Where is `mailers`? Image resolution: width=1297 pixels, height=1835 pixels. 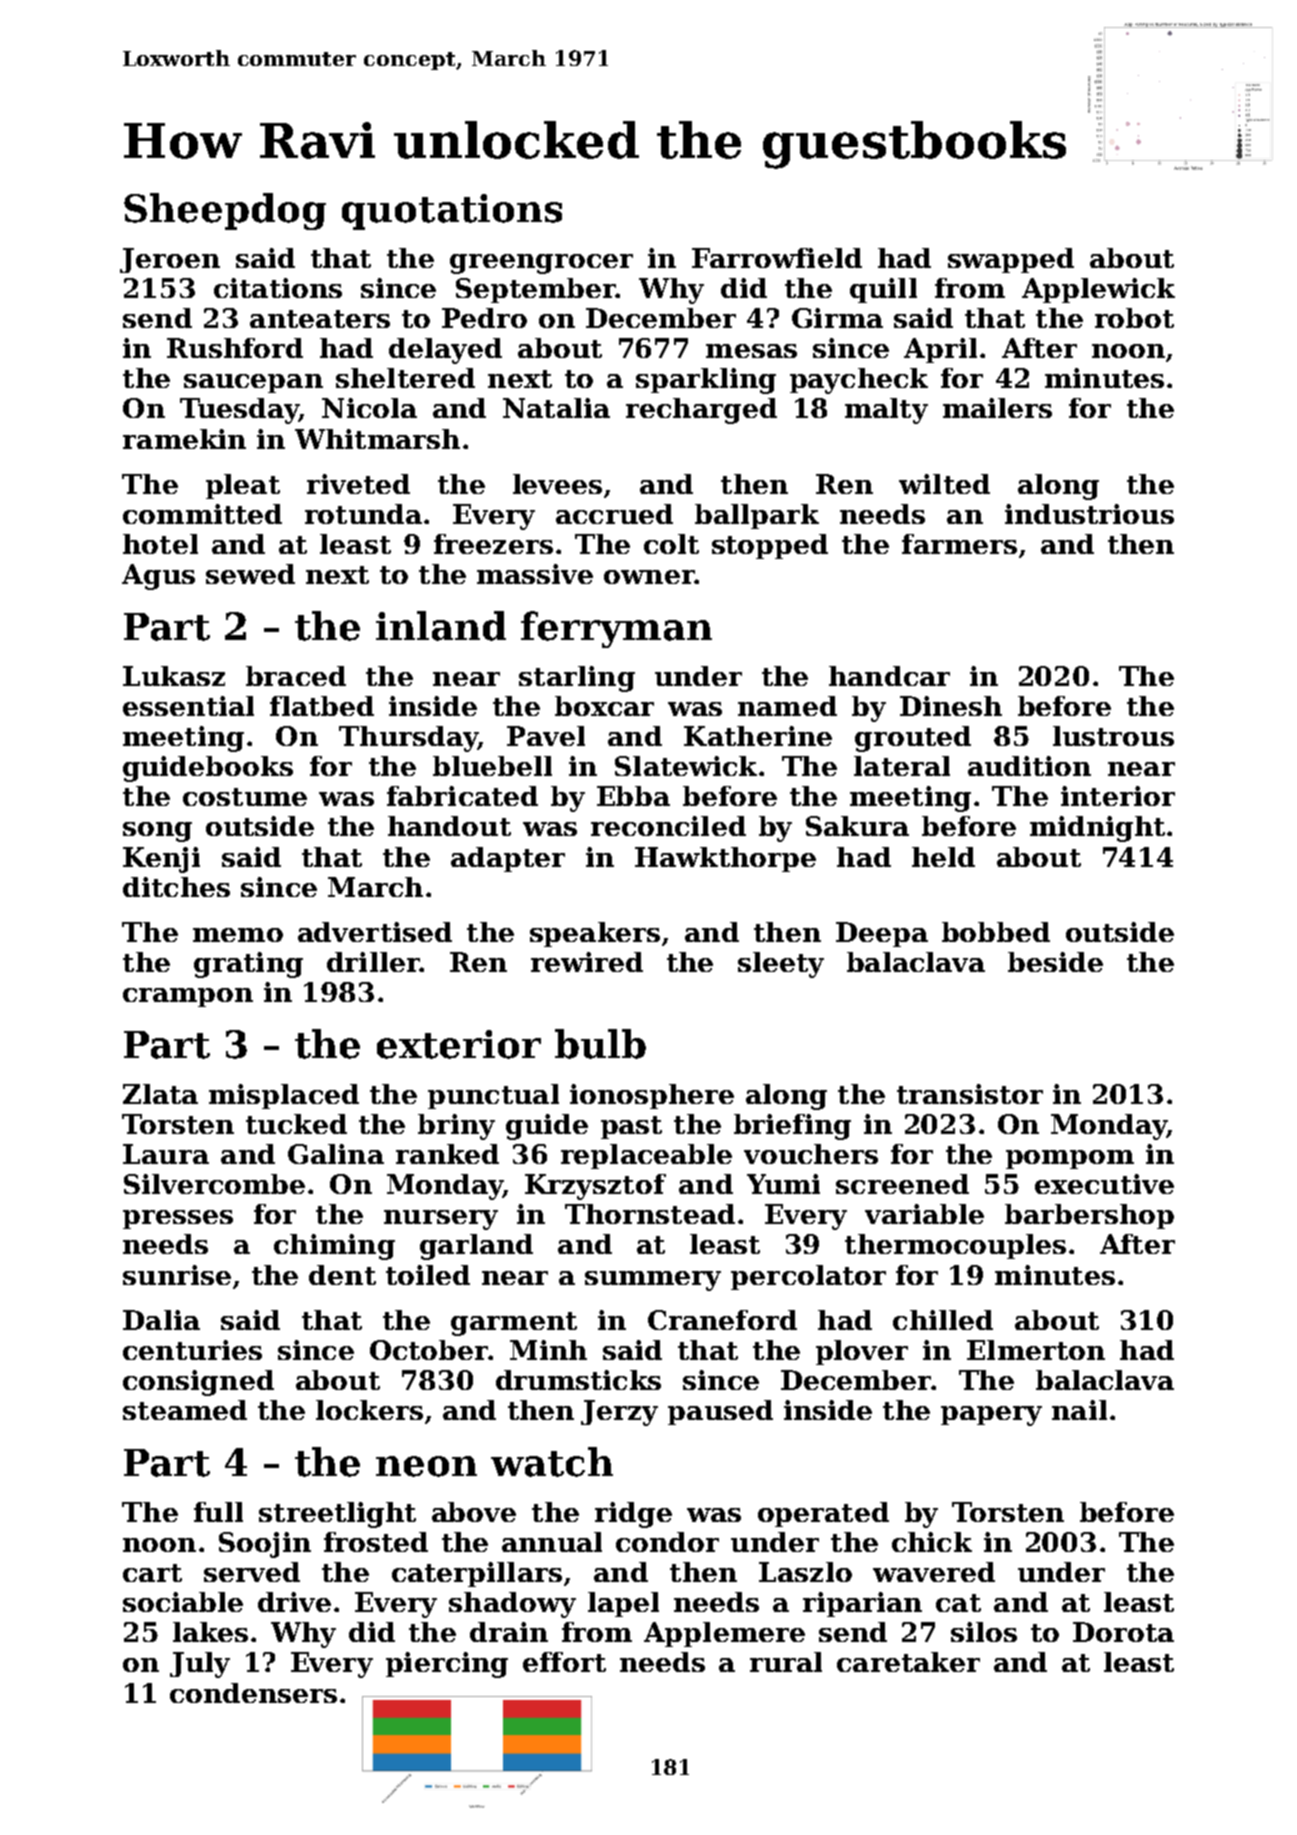
mailers is located at coordinates (997, 408).
